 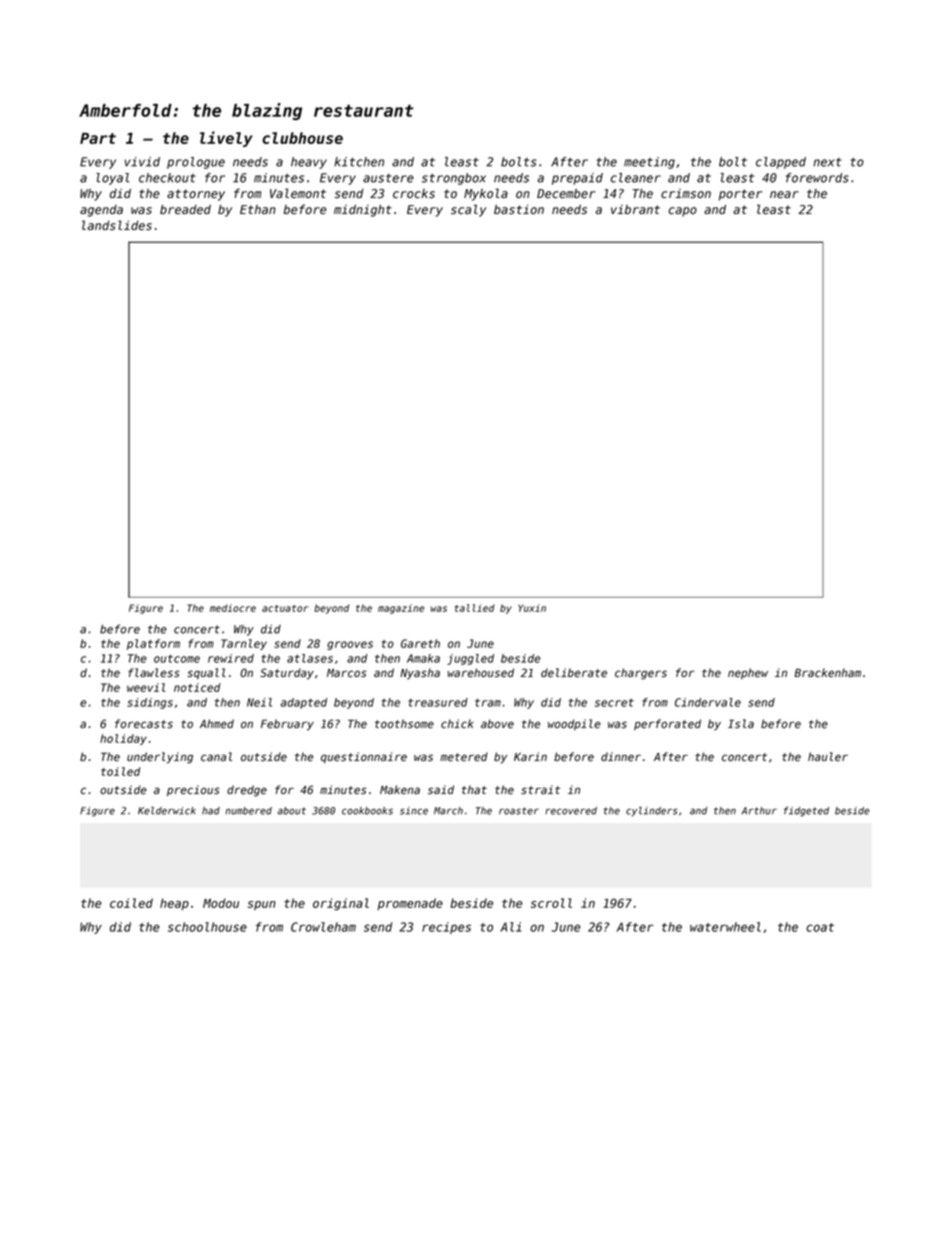 What do you see at coordinates (649, 163) in the document?
I see `meeting` at bounding box center [649, 163].
